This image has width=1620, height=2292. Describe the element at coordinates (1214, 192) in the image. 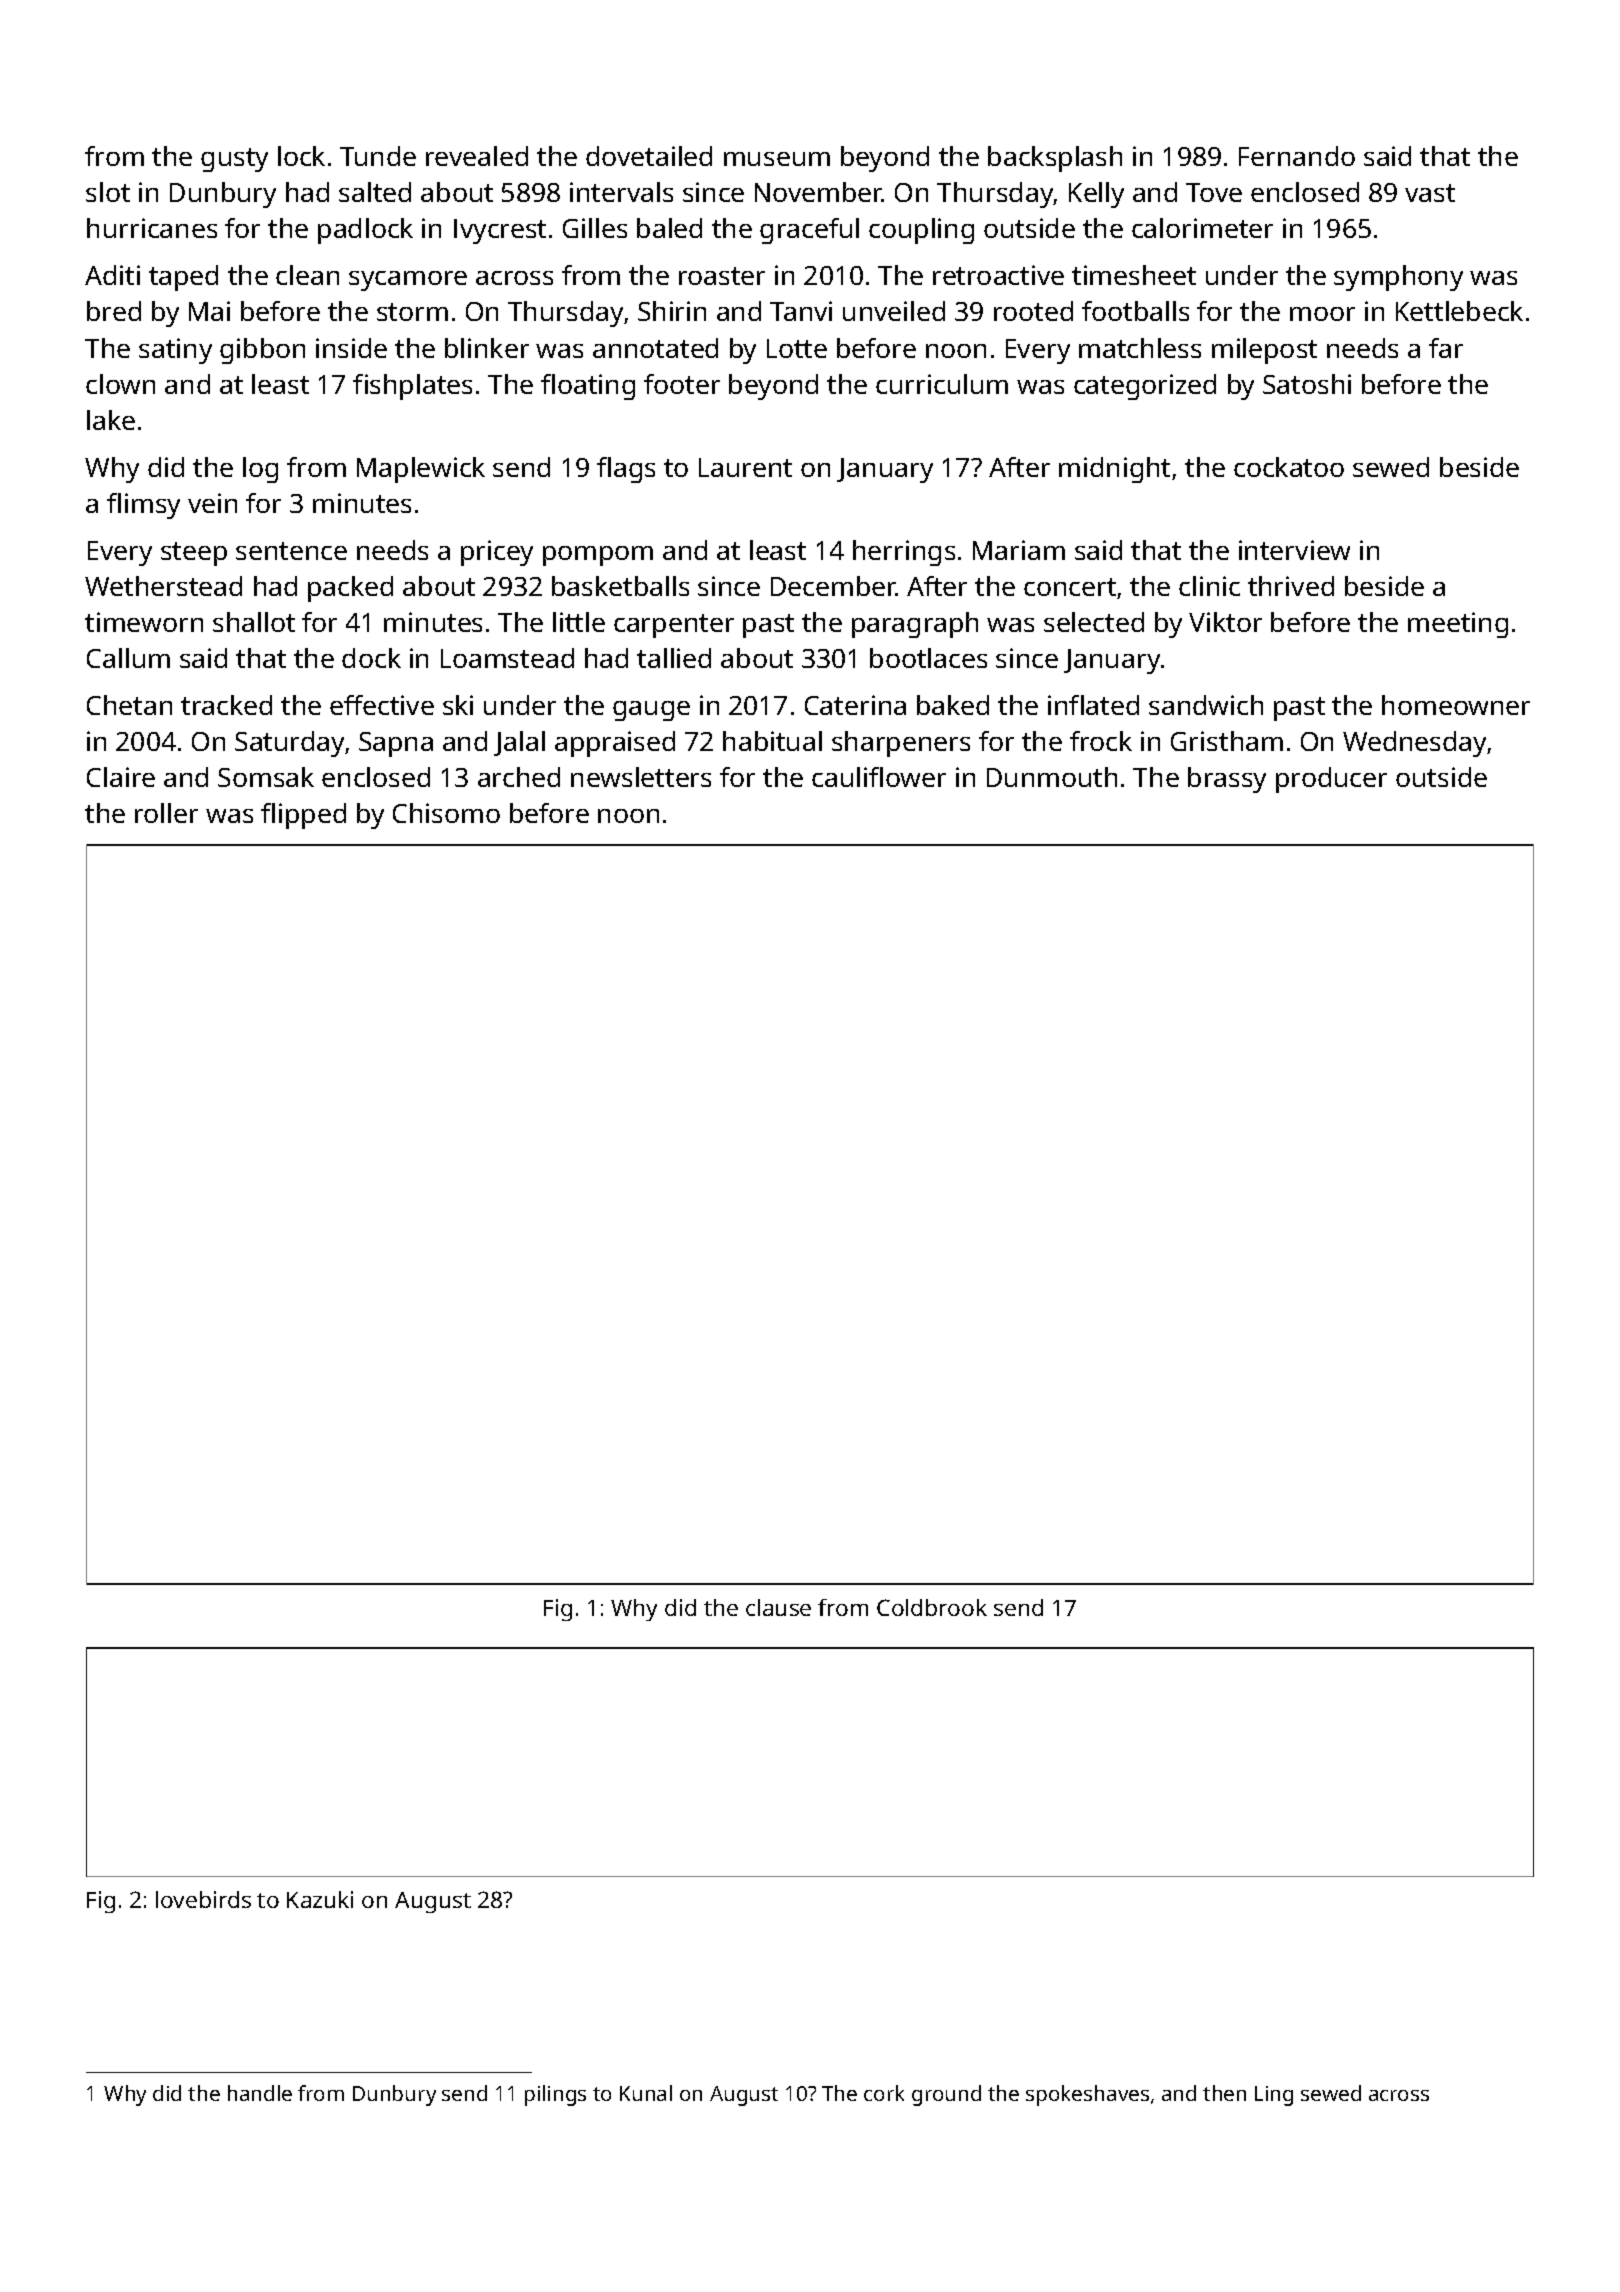

I see `Tove` at that location.
